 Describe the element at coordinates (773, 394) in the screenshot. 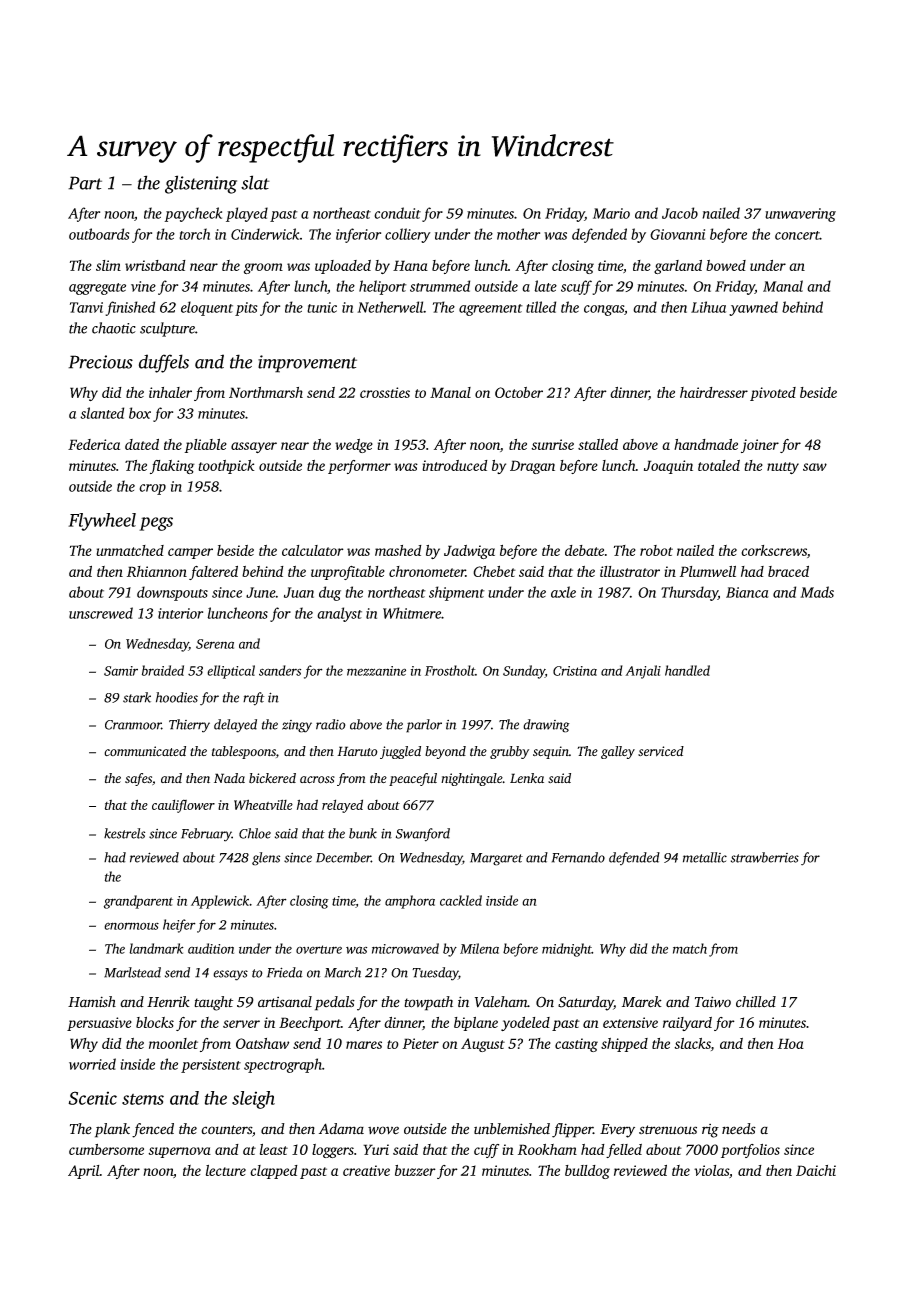

I see `pivoted` at that location.
